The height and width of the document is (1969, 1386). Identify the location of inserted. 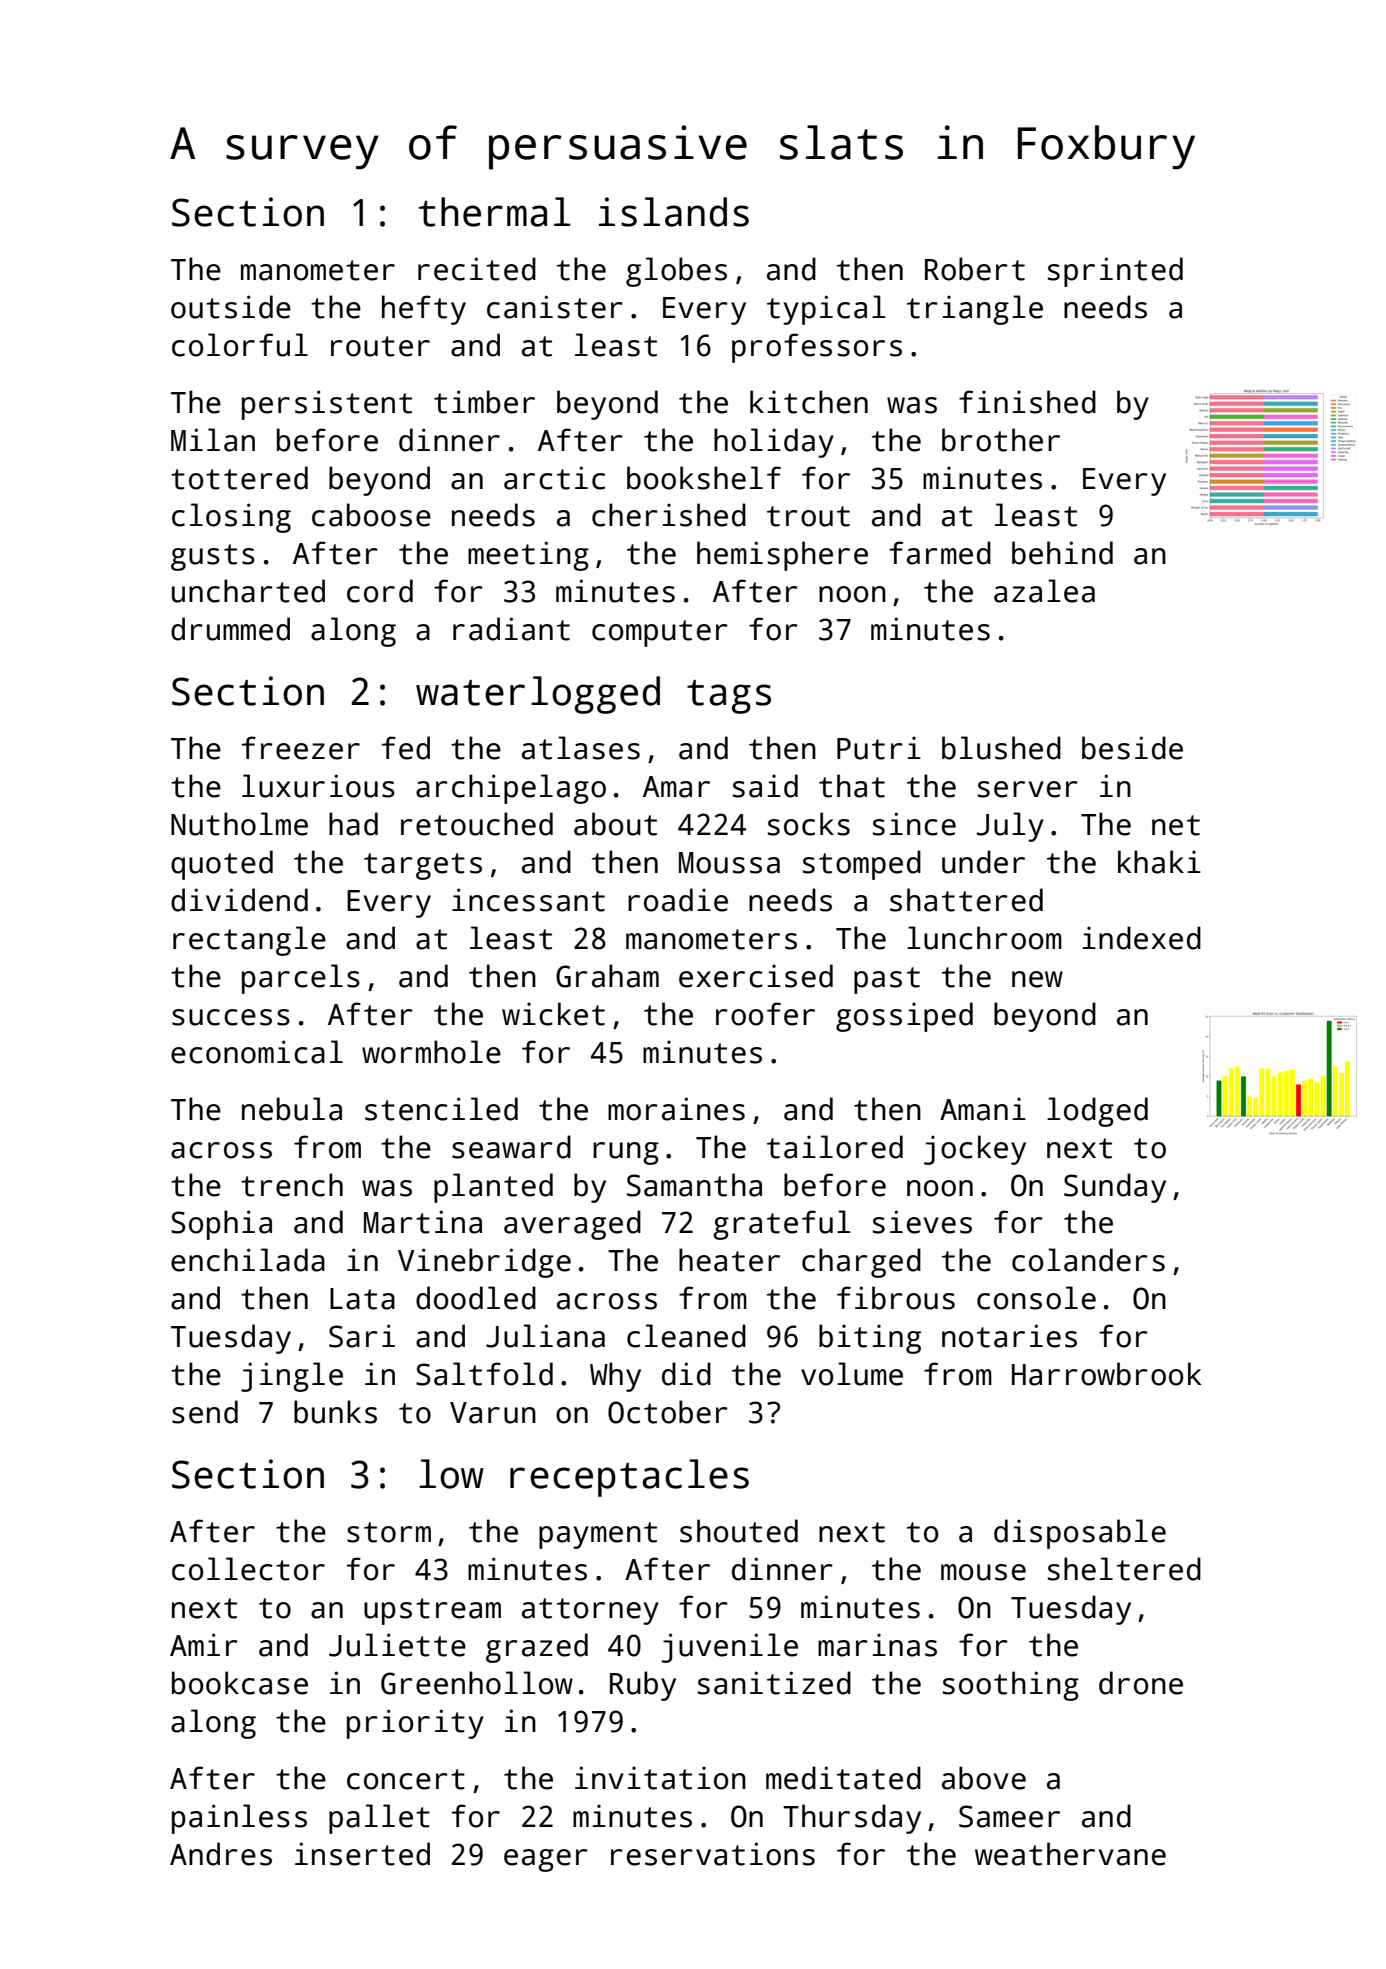
(362, 1854).
